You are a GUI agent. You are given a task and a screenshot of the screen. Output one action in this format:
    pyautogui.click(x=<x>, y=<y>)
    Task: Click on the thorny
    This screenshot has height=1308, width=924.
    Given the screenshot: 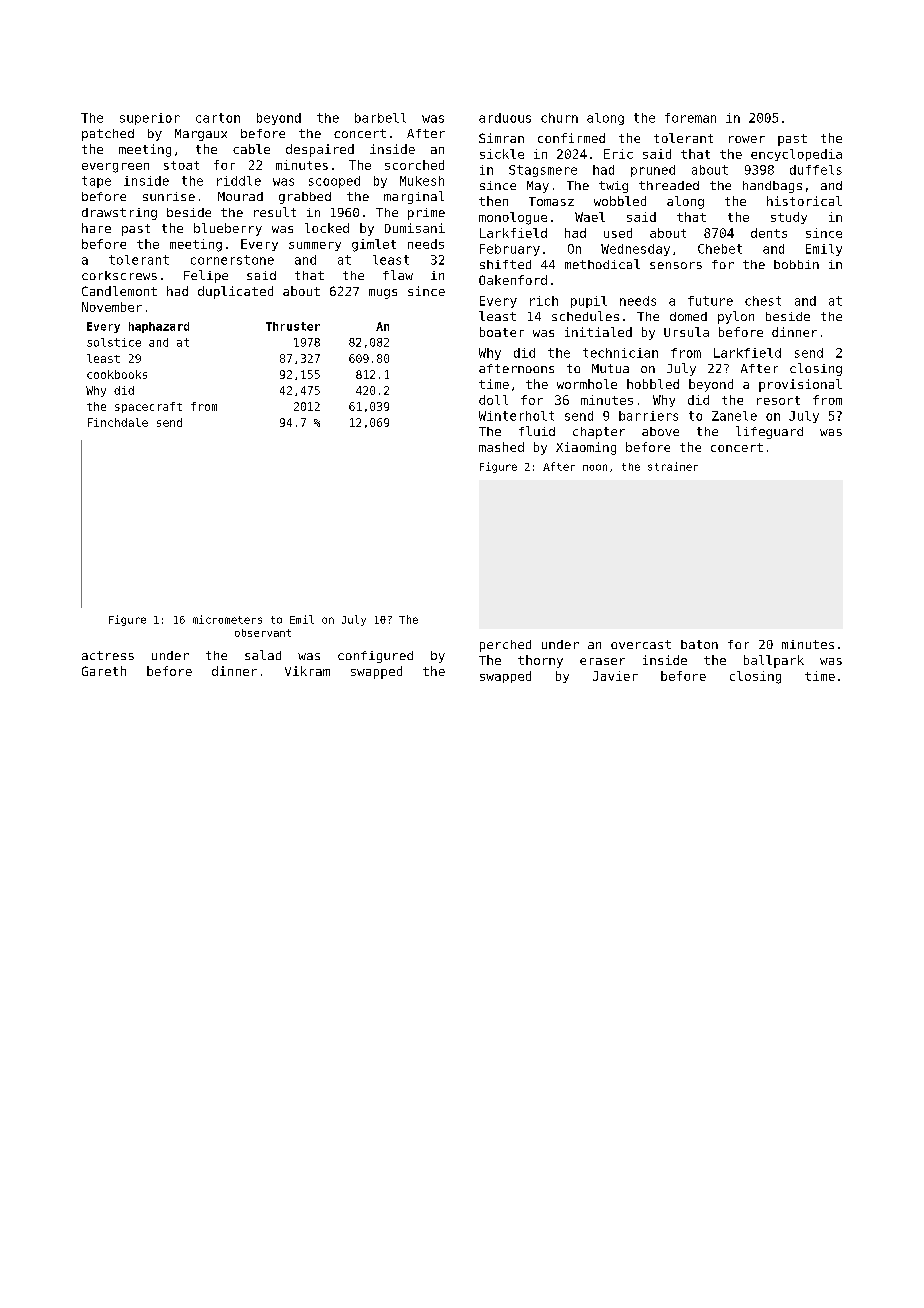 What is the action you would take?
    pyautogui.click(x=540, y=661)
